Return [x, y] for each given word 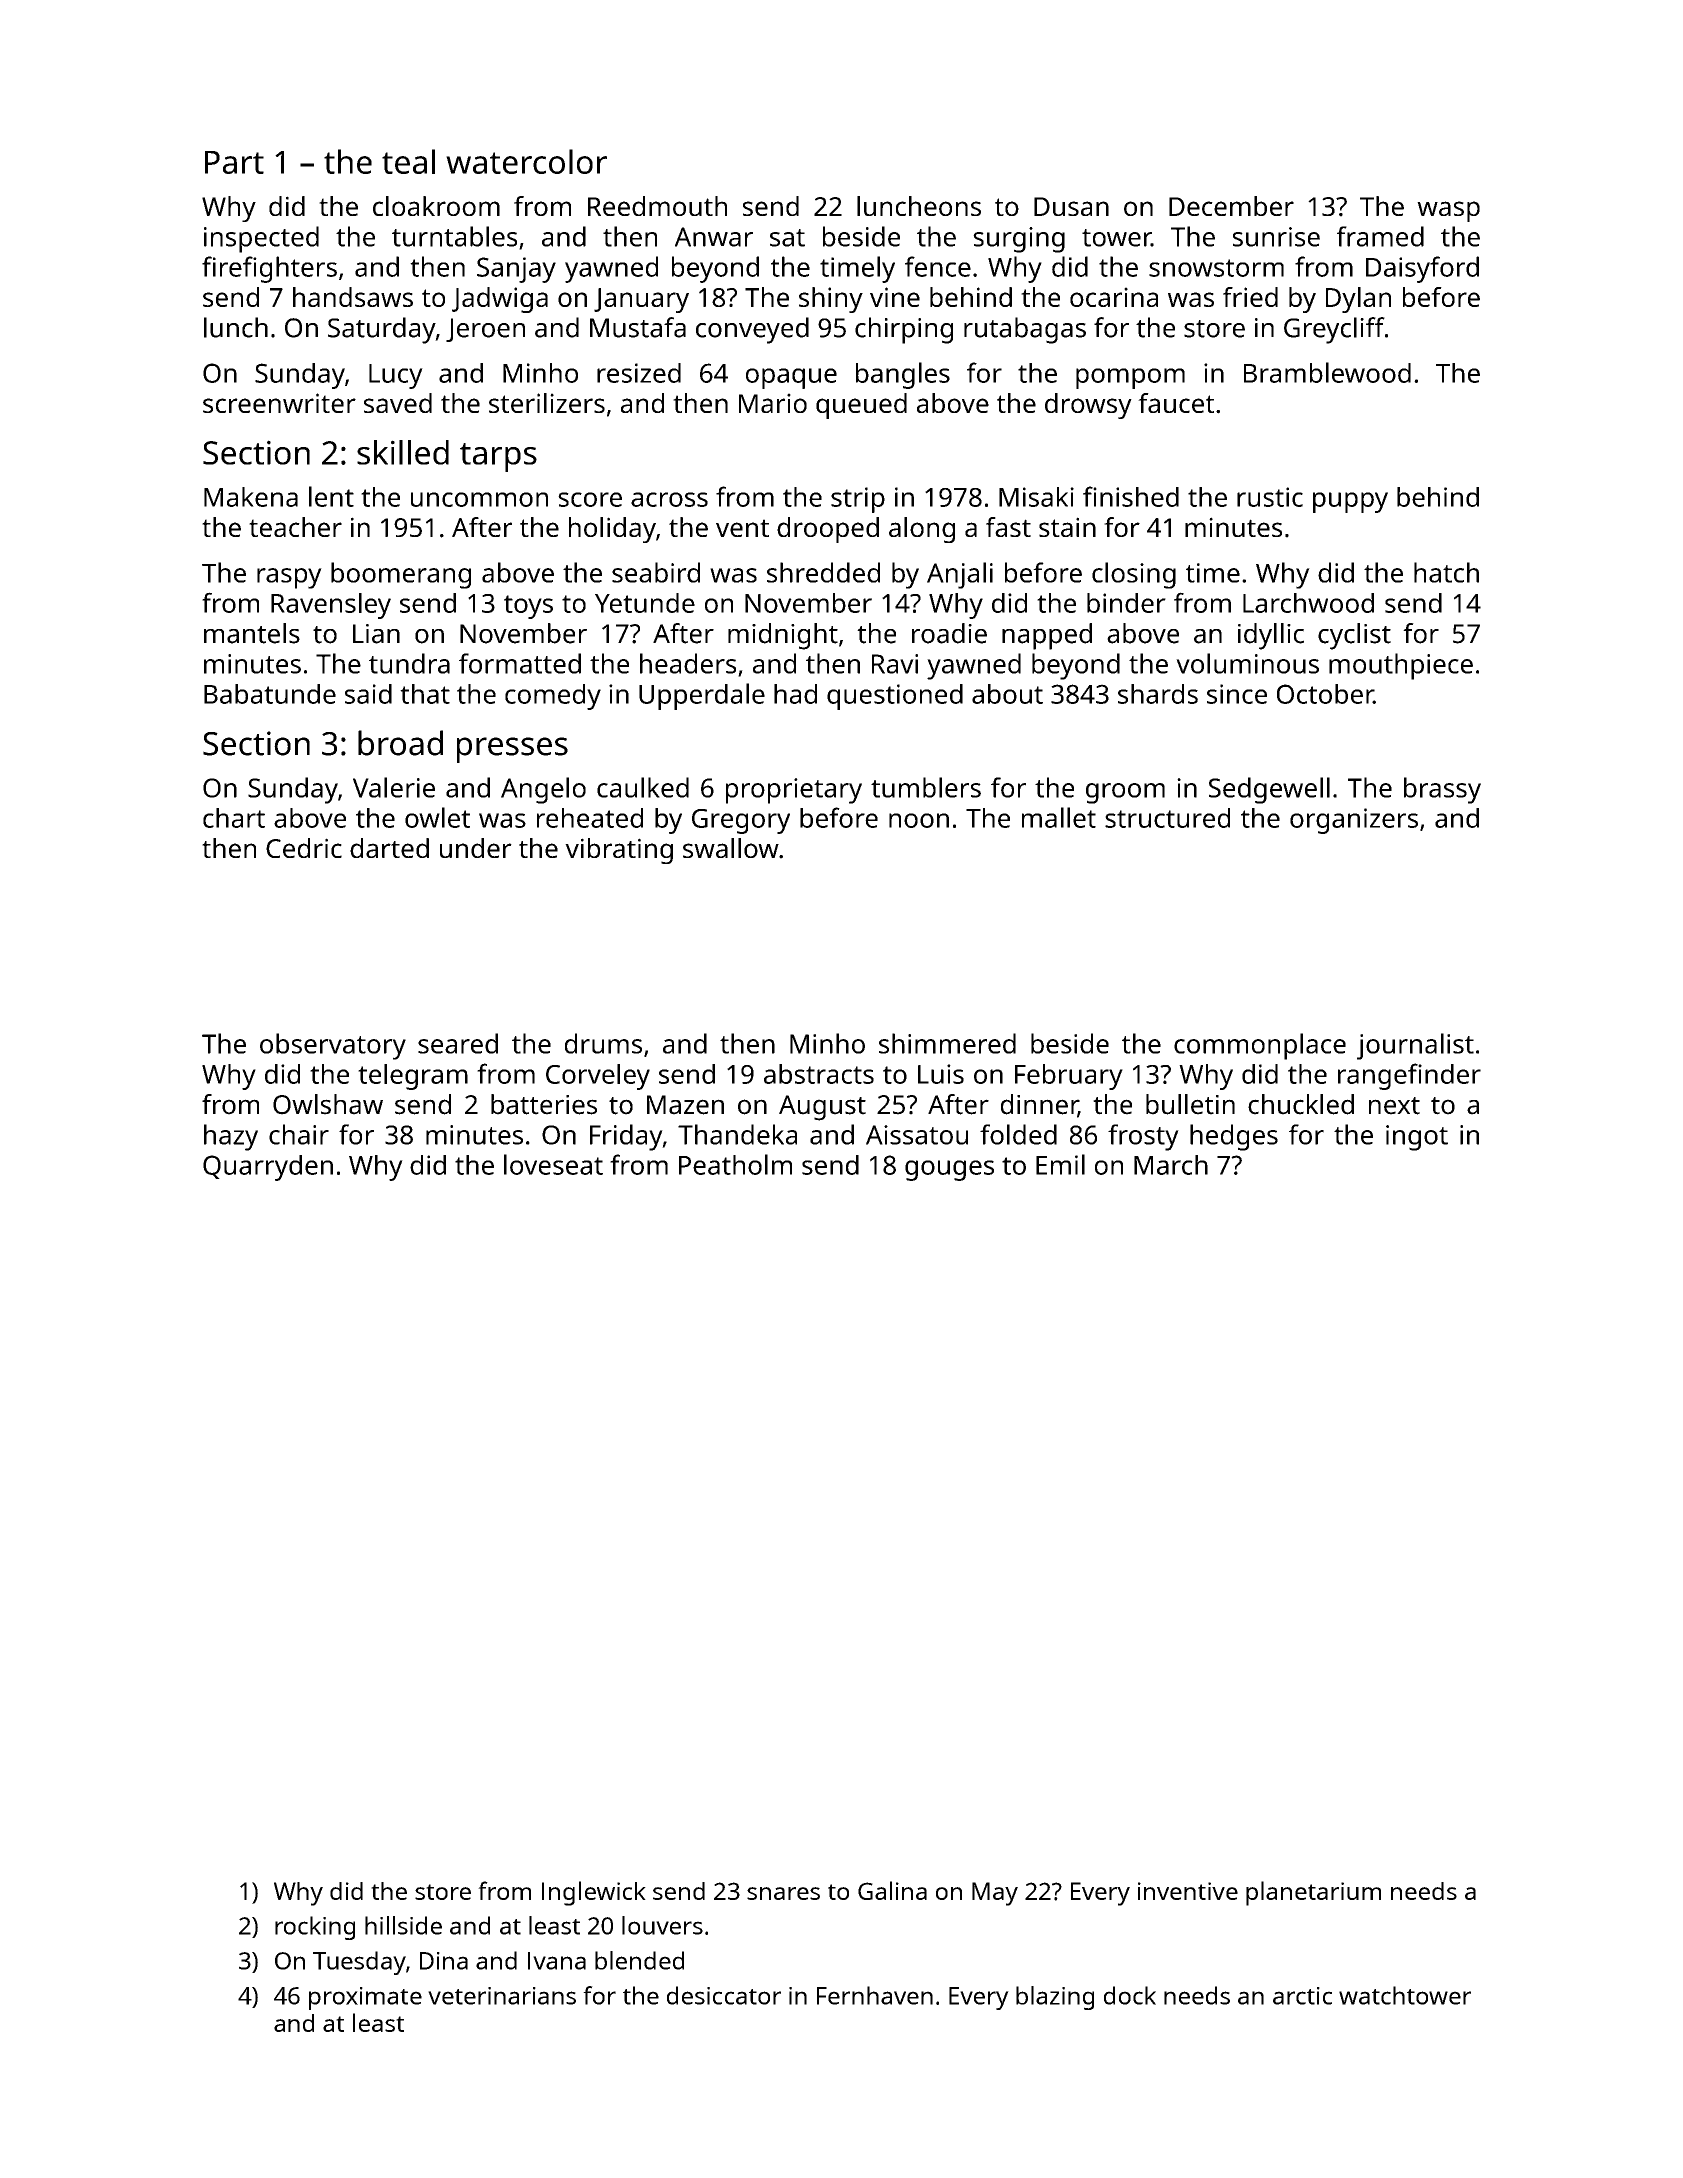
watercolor [526, 161]
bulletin [1190, 1104]
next [1394, 1106]
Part [234, 162]
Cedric [304, 848]
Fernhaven [875, 1995]
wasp [1448, 211]
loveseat [553, 1164]
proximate [365, 1998]
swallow [731, 848]
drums [603, 1043]
